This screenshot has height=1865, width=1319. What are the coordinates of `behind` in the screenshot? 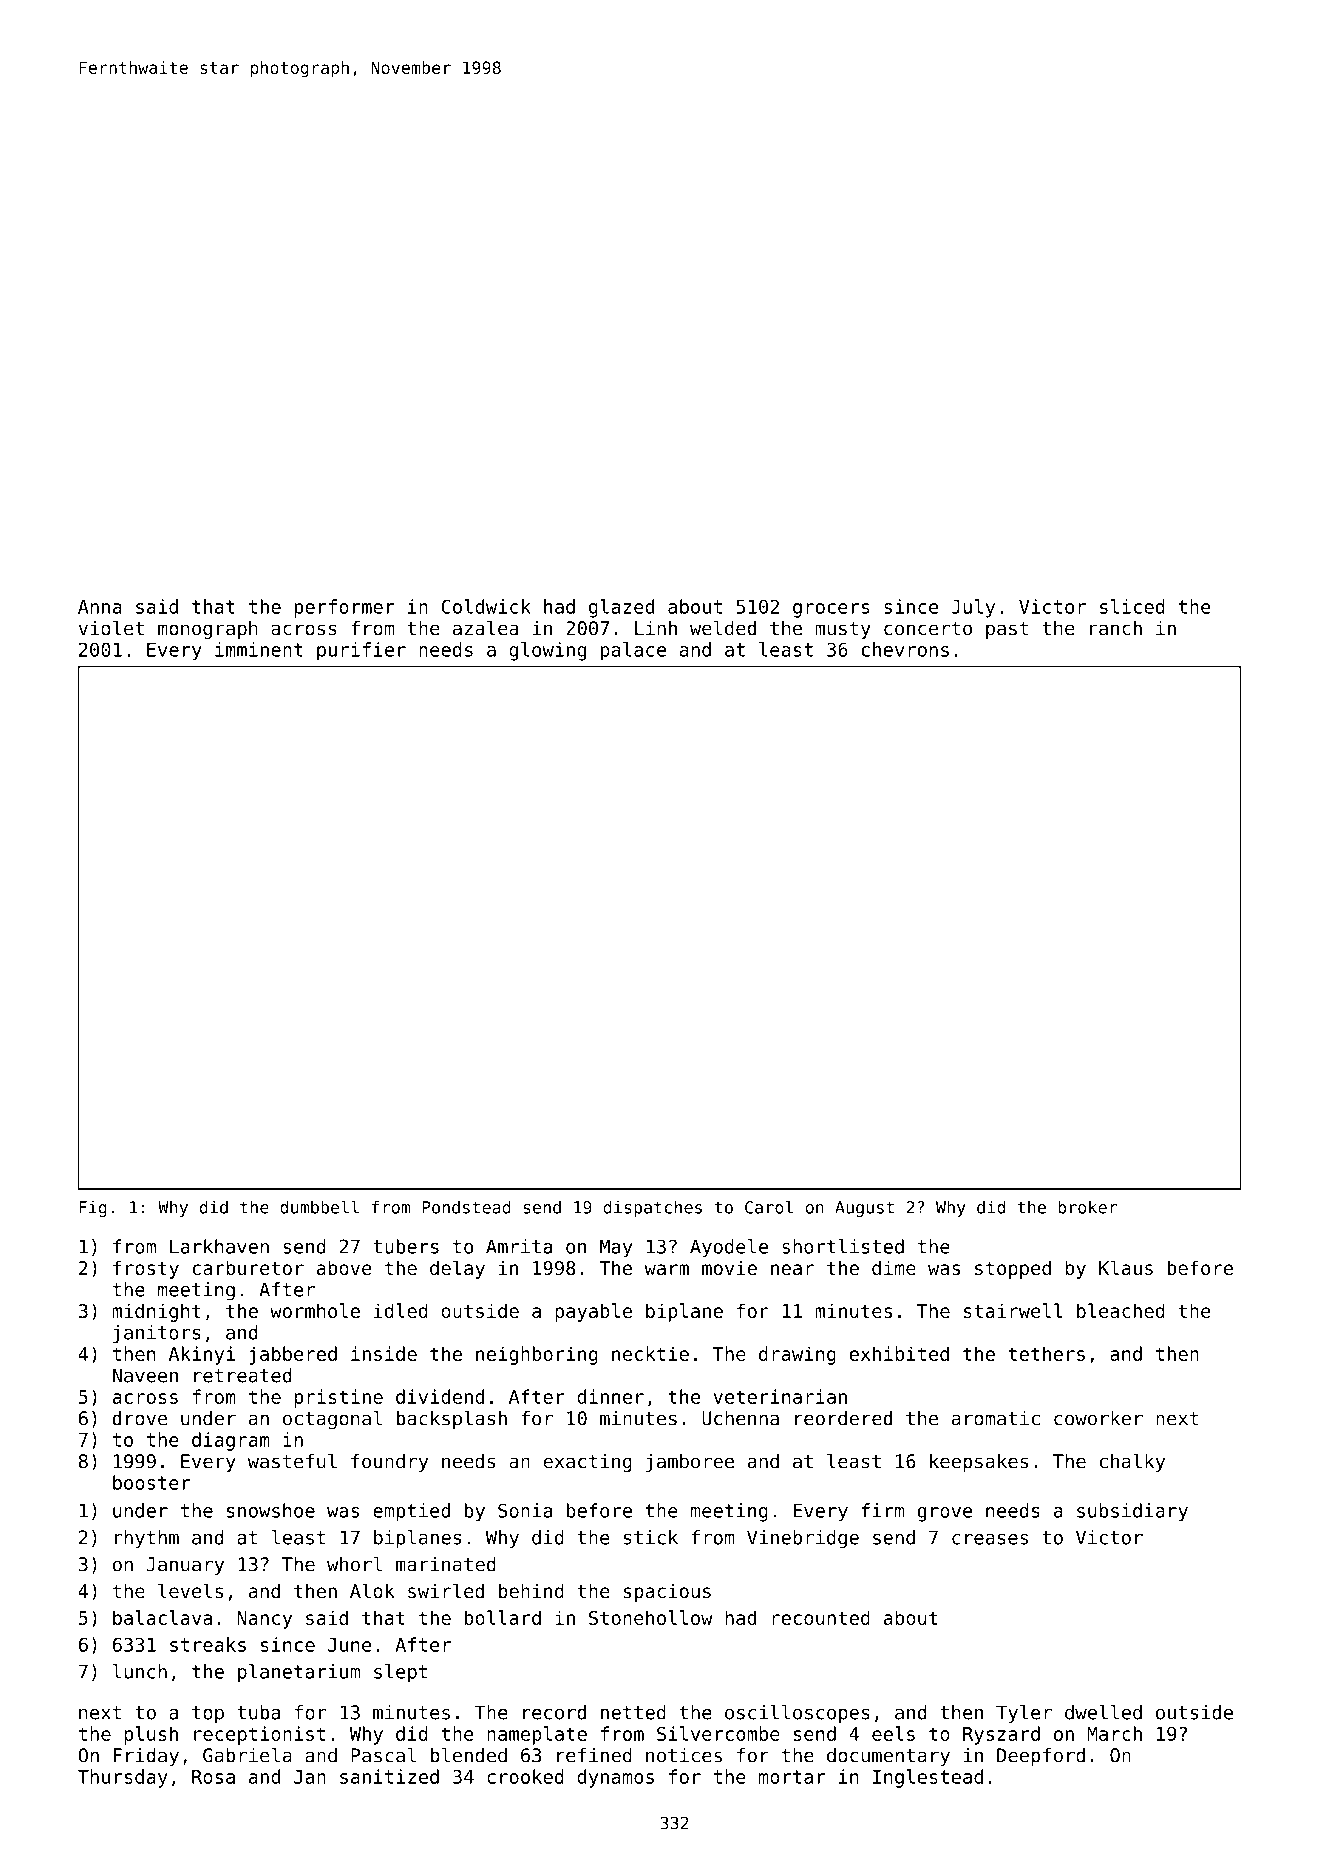 It's located at (531, 1591).
